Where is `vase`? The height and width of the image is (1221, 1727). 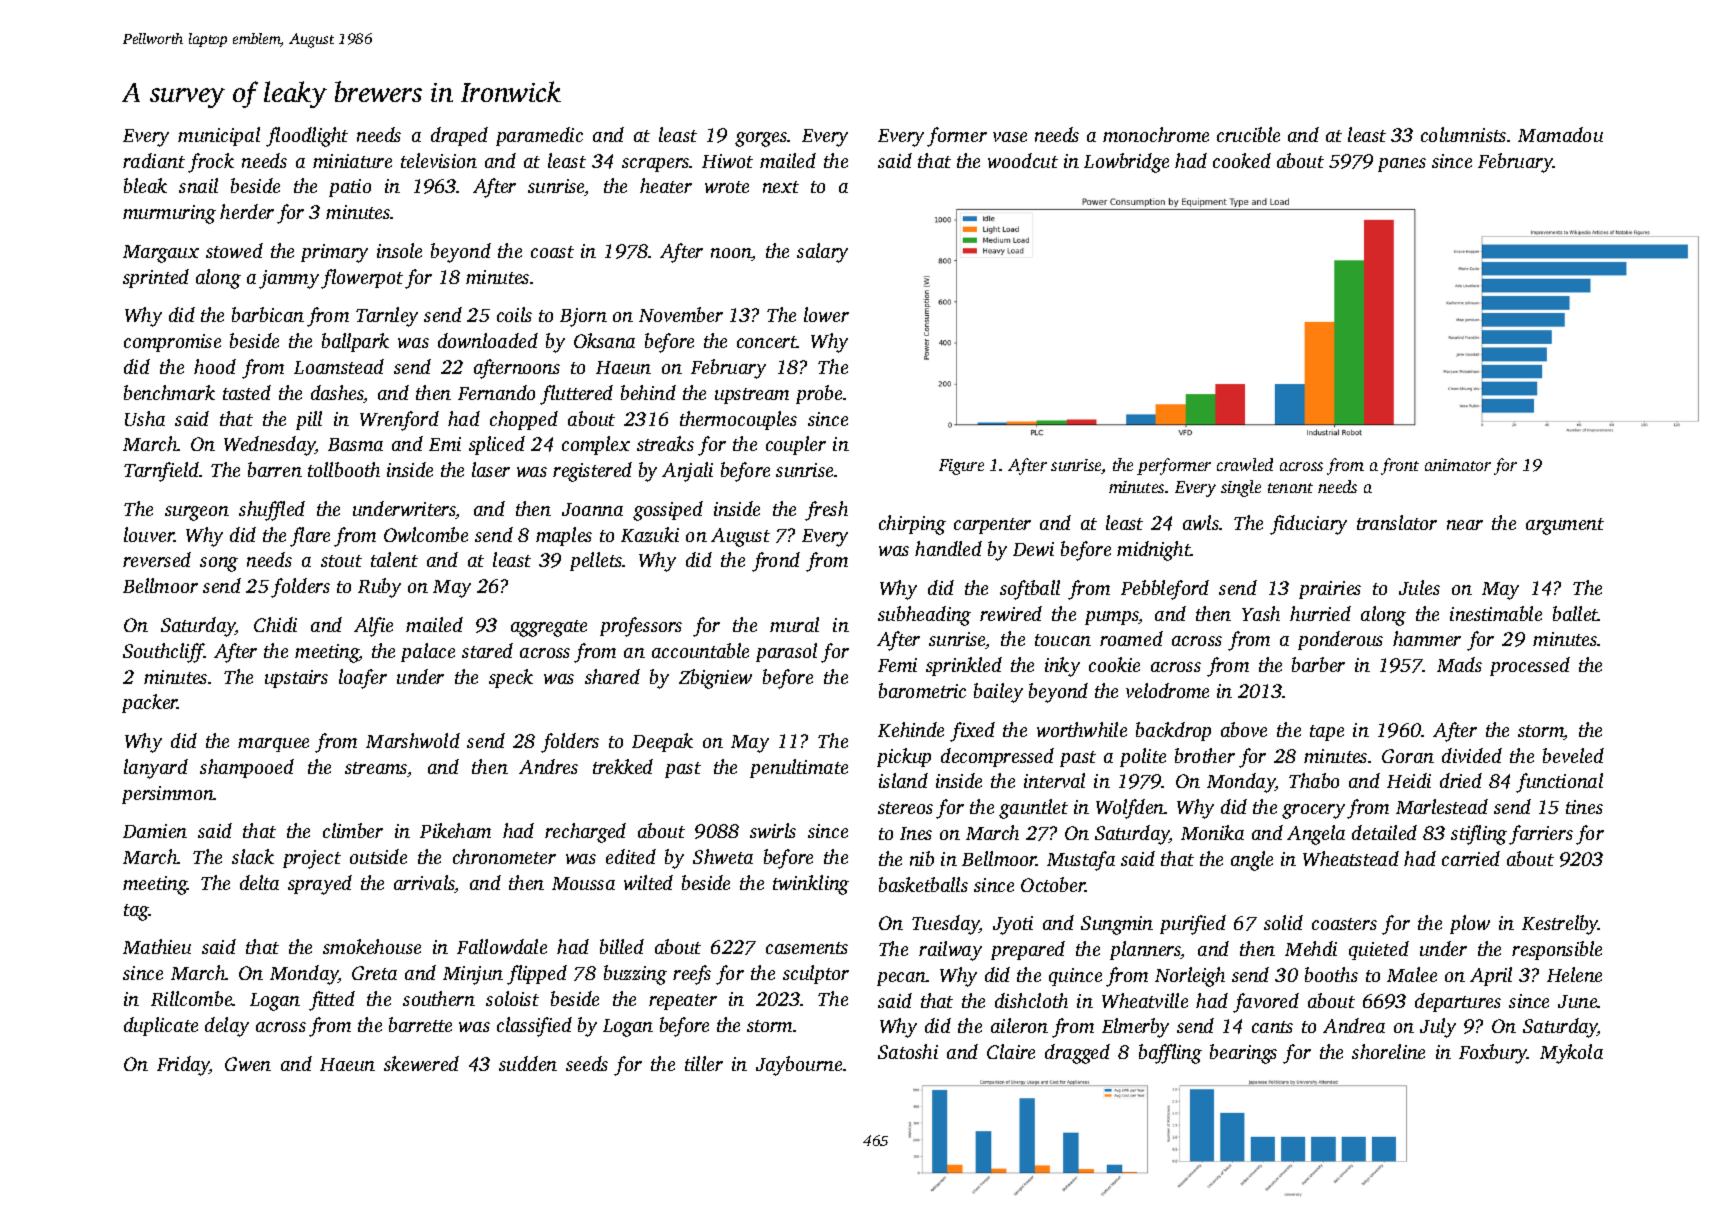 vase is located at coordinates (1010, 137).
